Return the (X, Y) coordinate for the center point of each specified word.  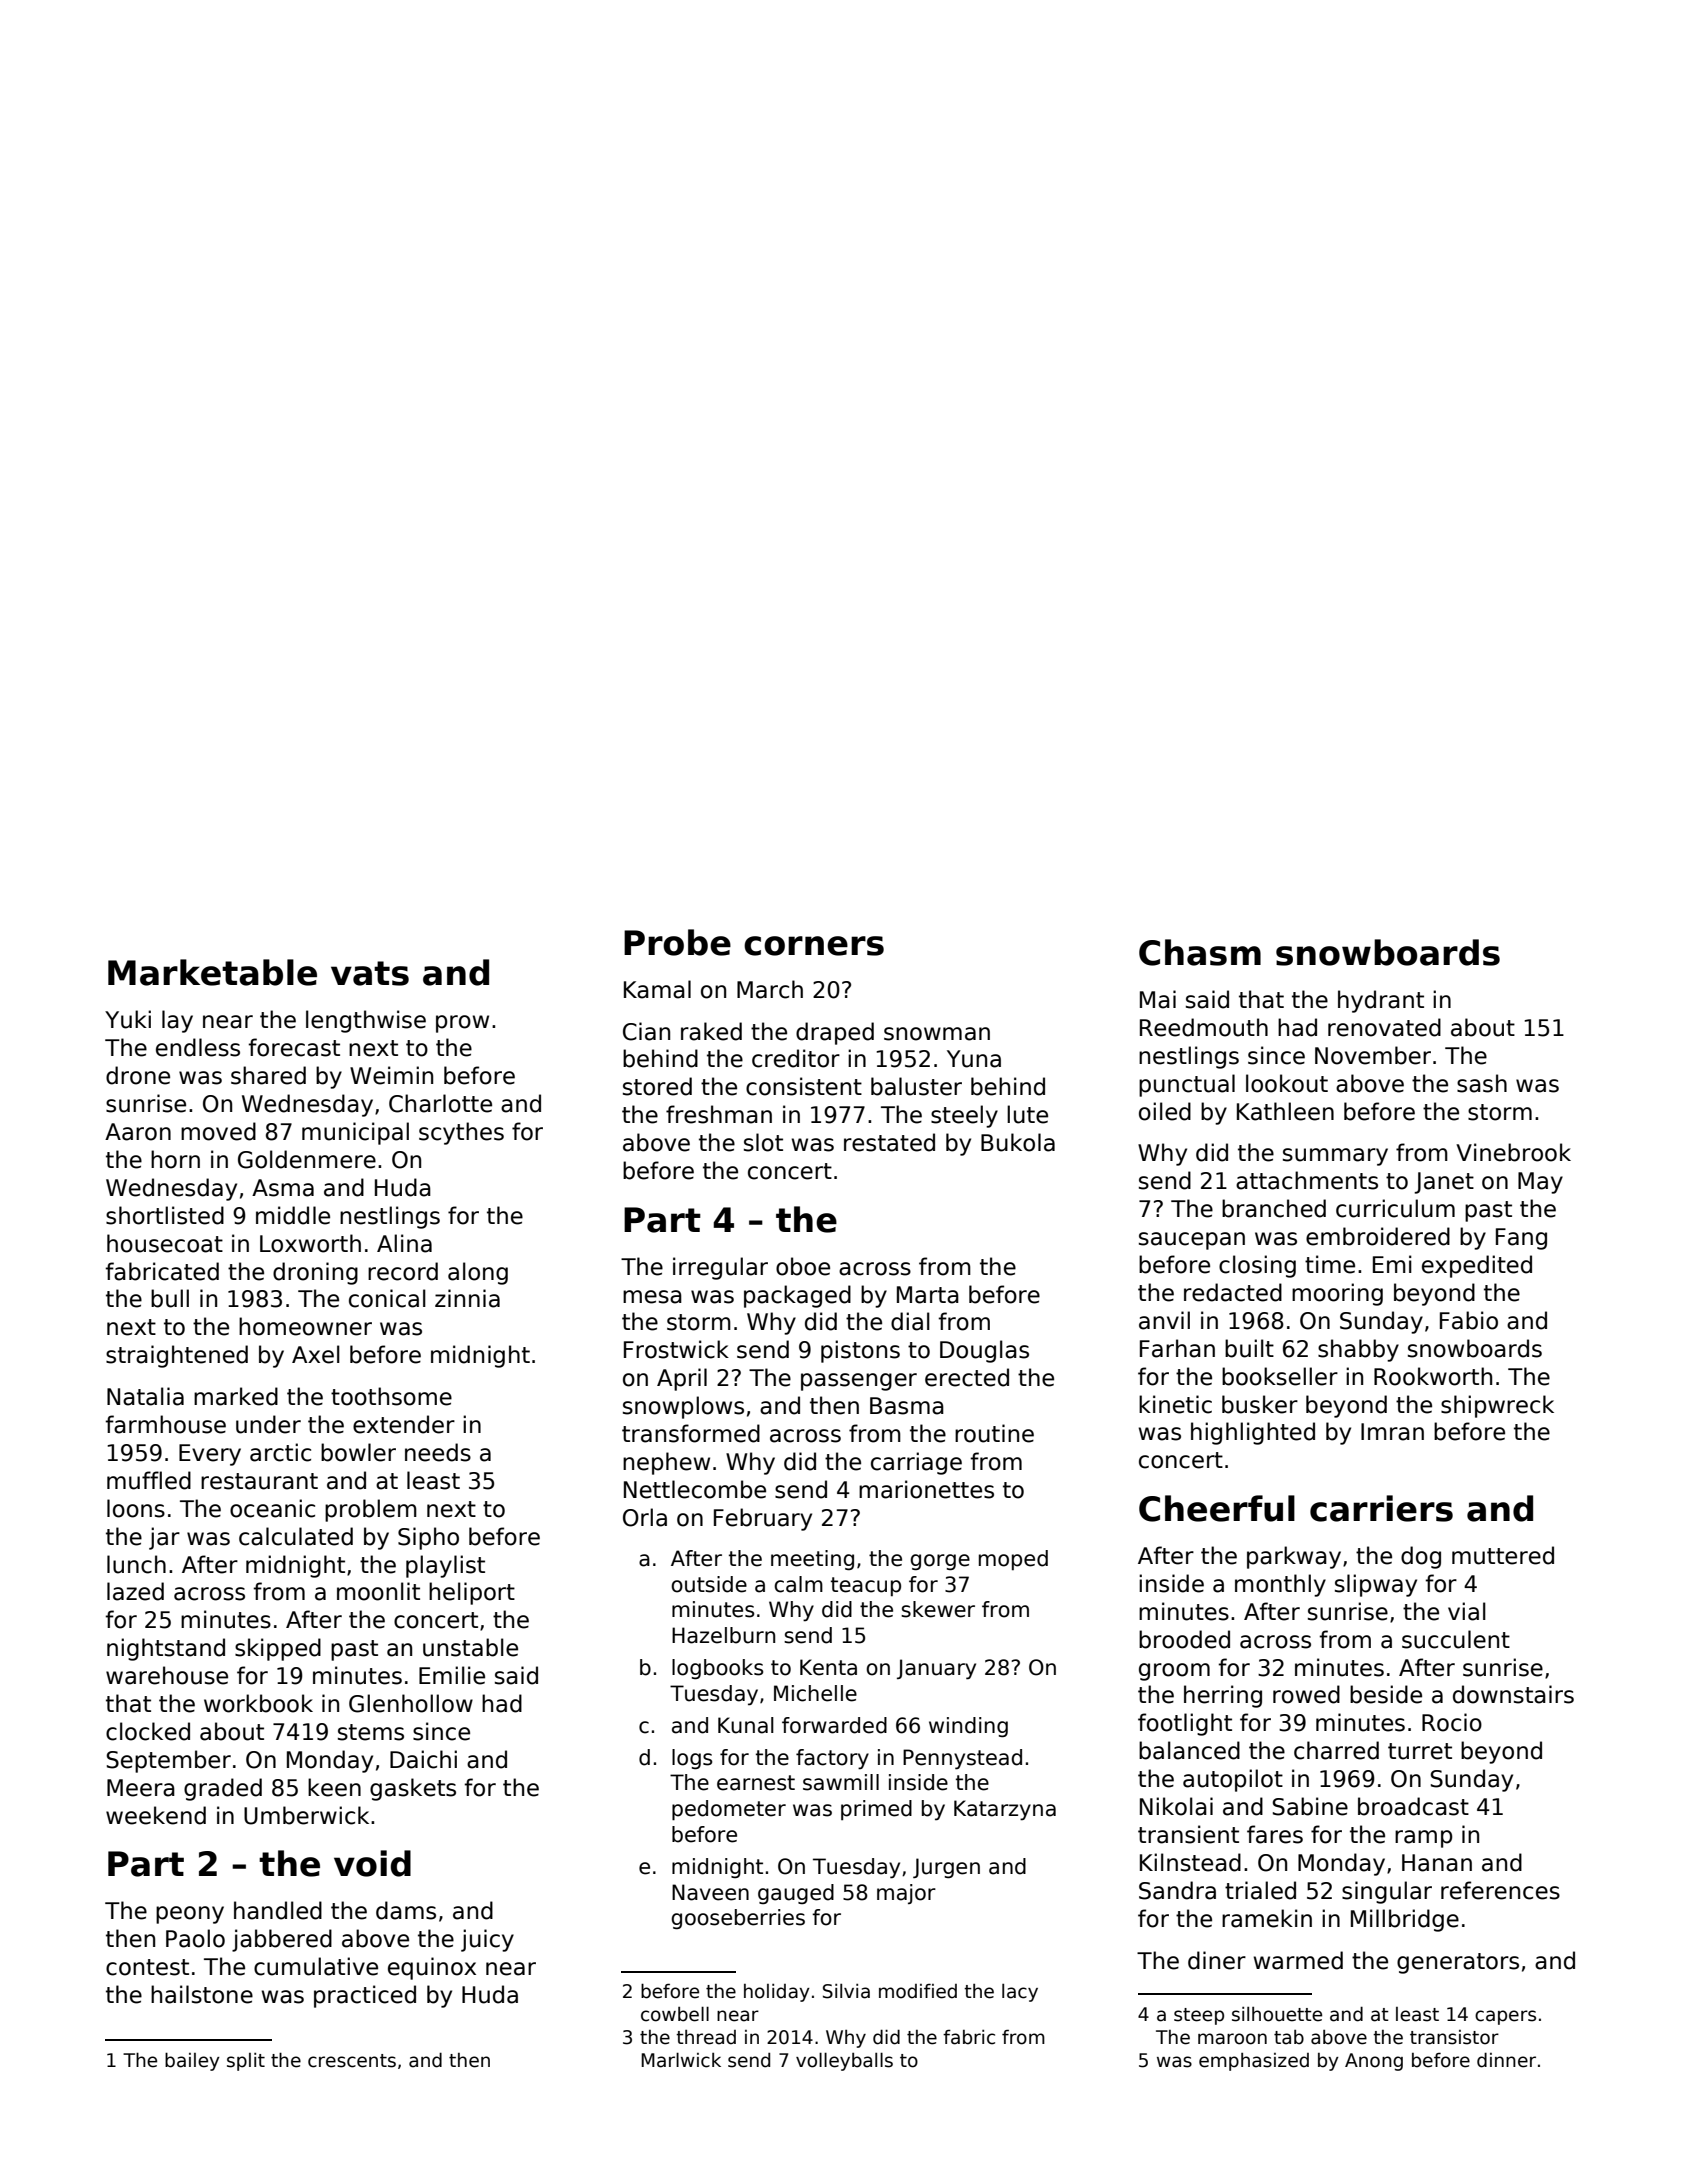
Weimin (391, 1075)
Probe (677, 942)
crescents (352, 2061)
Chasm (1200, 952)
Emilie (452, 1675)
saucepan (1192, 1241)
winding (968, 1727)
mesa (652, 1297)
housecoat (165, 1243)
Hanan (1437, 1863)
